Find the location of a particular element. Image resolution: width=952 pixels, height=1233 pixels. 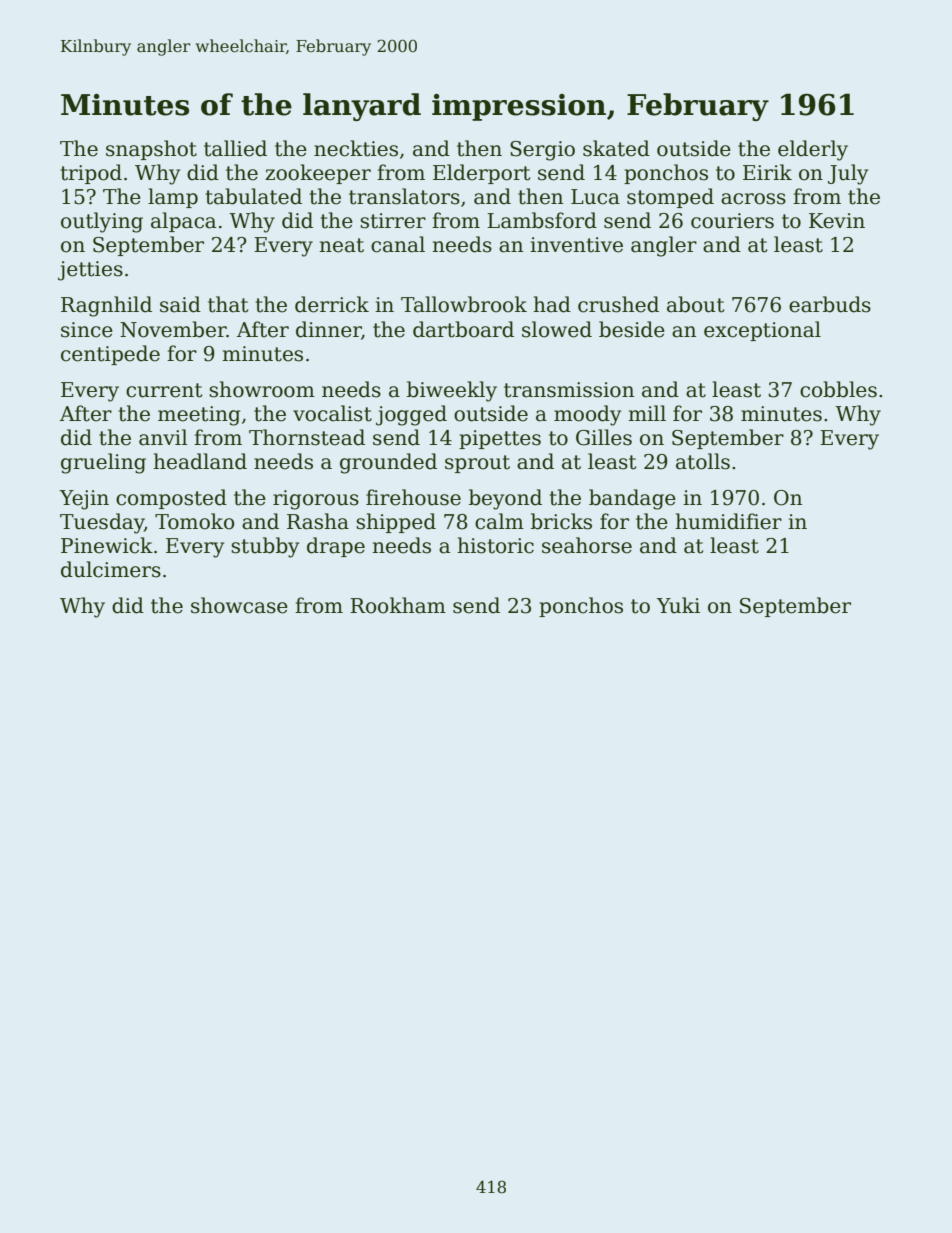

tallied is located at coordinates (235, 148).
